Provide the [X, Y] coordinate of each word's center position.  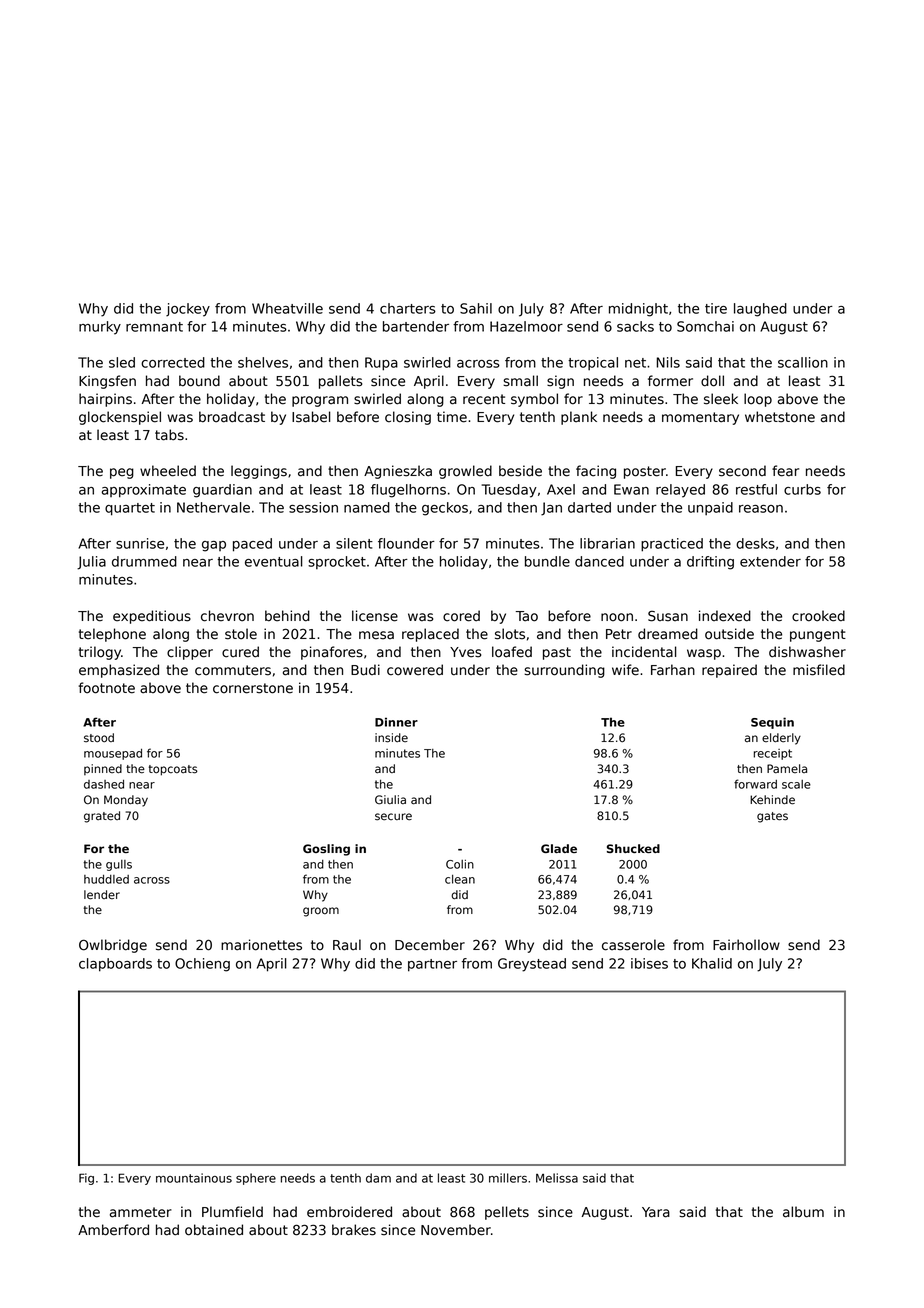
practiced [672, 545]
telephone [112, 635]
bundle [547, 561]
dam [378, 1178]
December [430, 945]
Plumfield [232, 1212]
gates [772, 817]
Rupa [381, 364]
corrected [173, 362]
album [803, 1212]
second [742, 471]
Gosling [326, 850]
